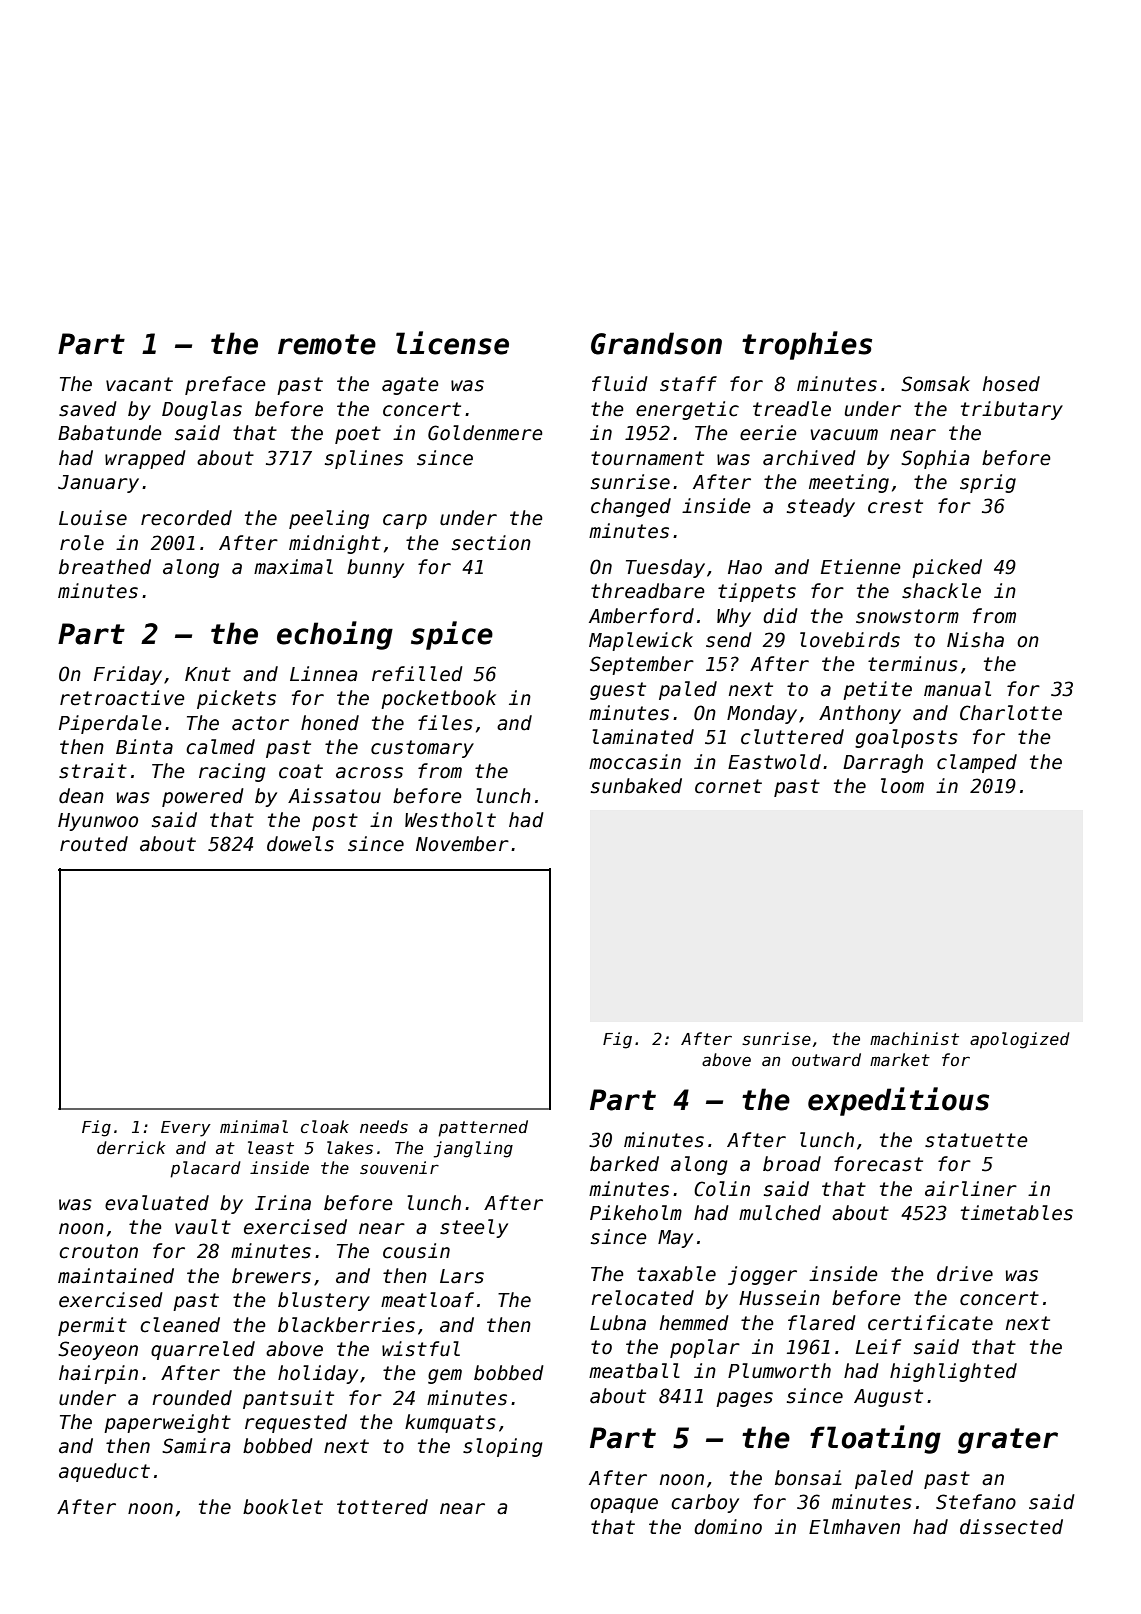 Image resolution: width=1141 pixels, height=1614 pixels. I want to click on taxable, so click(676, 1274).
